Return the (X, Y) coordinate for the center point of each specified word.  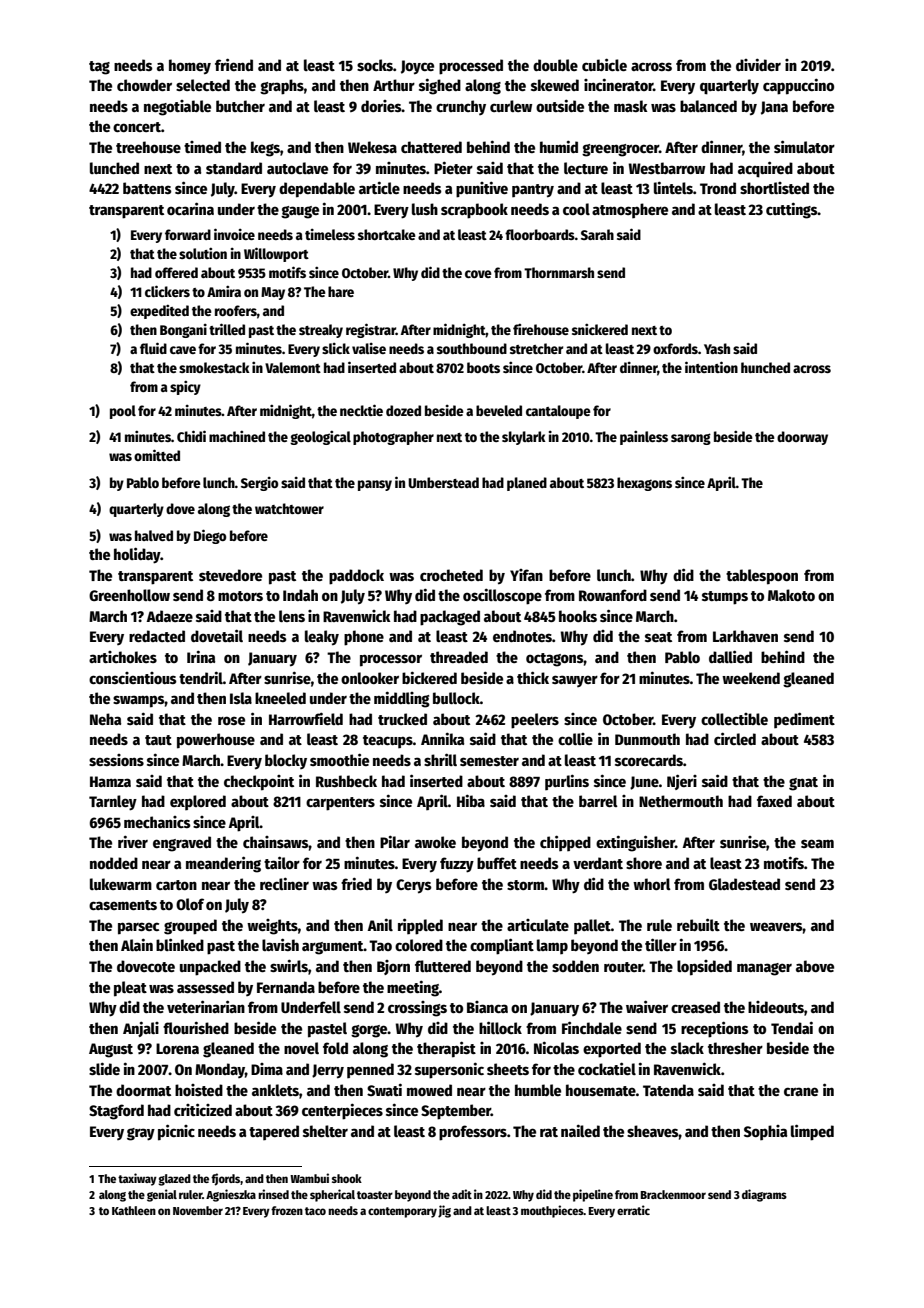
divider (758, 64)
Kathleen (134, 1210)
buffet (497, 863)
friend (234, 64)
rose (231, 720)
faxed (774, 801)
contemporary (402, 1212)
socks (375, 65)
